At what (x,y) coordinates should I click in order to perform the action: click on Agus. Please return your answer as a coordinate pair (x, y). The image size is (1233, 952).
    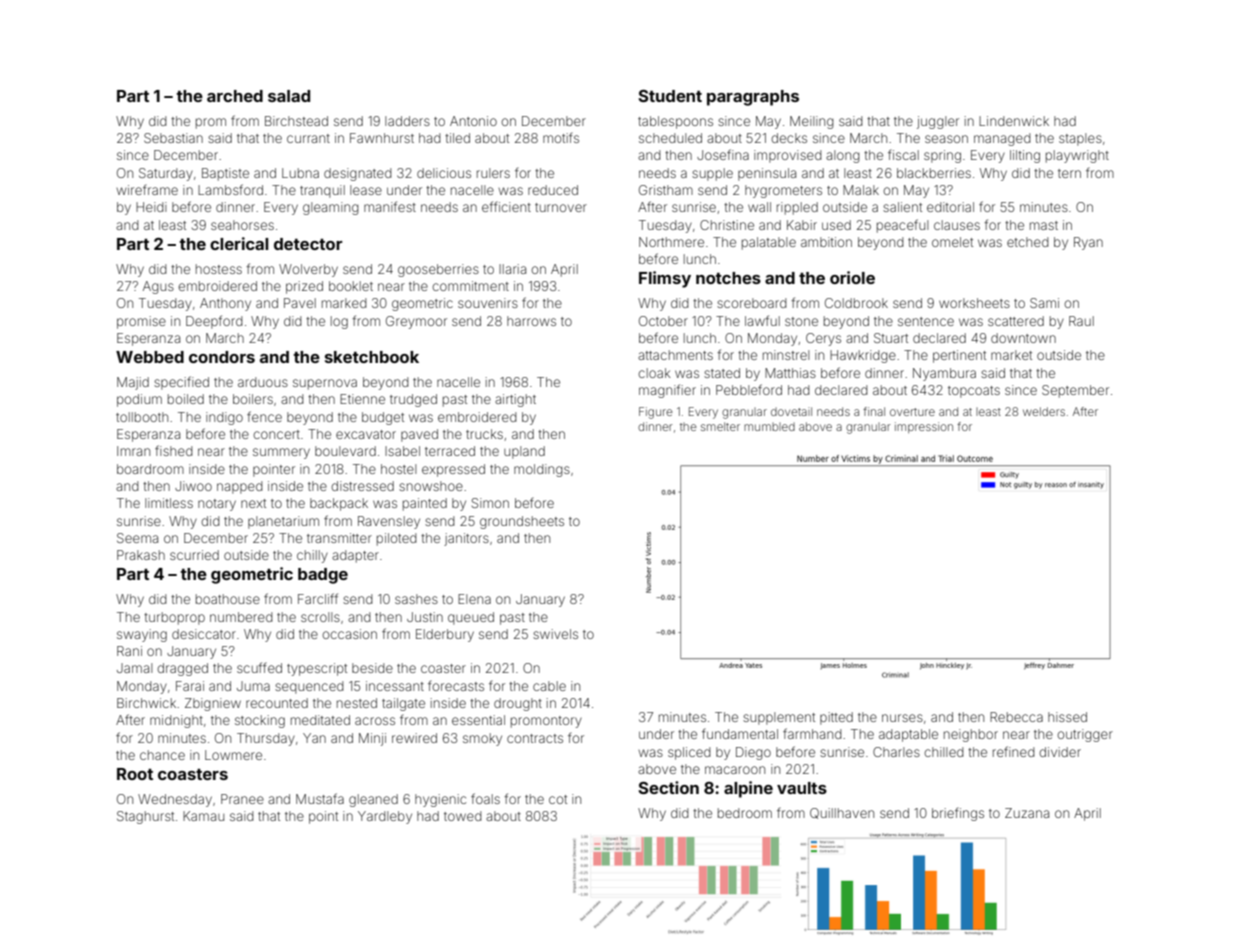
    Looking at the image, I should click on (158, 287).
